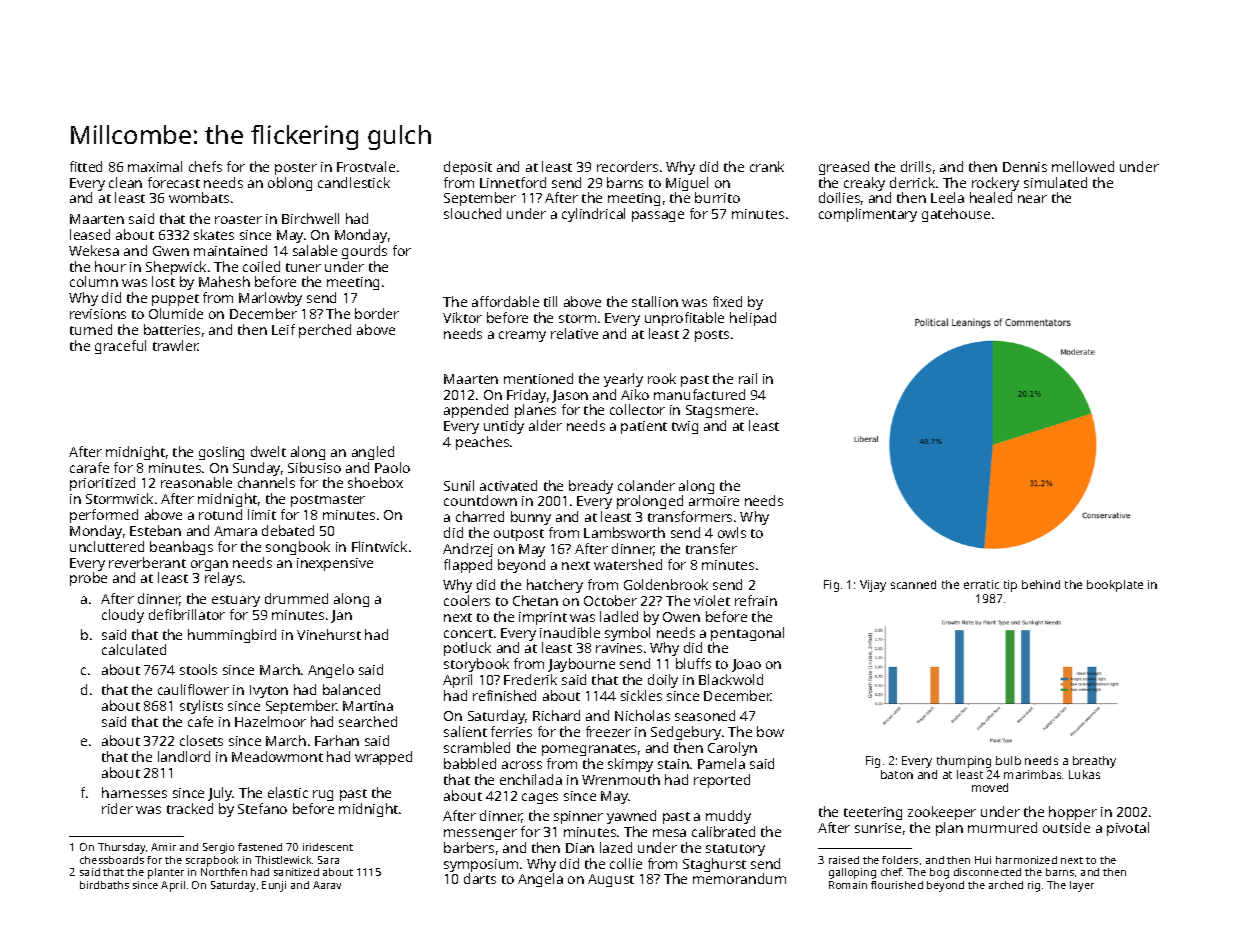 The width and height of the screenshot is (1233, 952). I want to click on countdown, so click(480, 500).
